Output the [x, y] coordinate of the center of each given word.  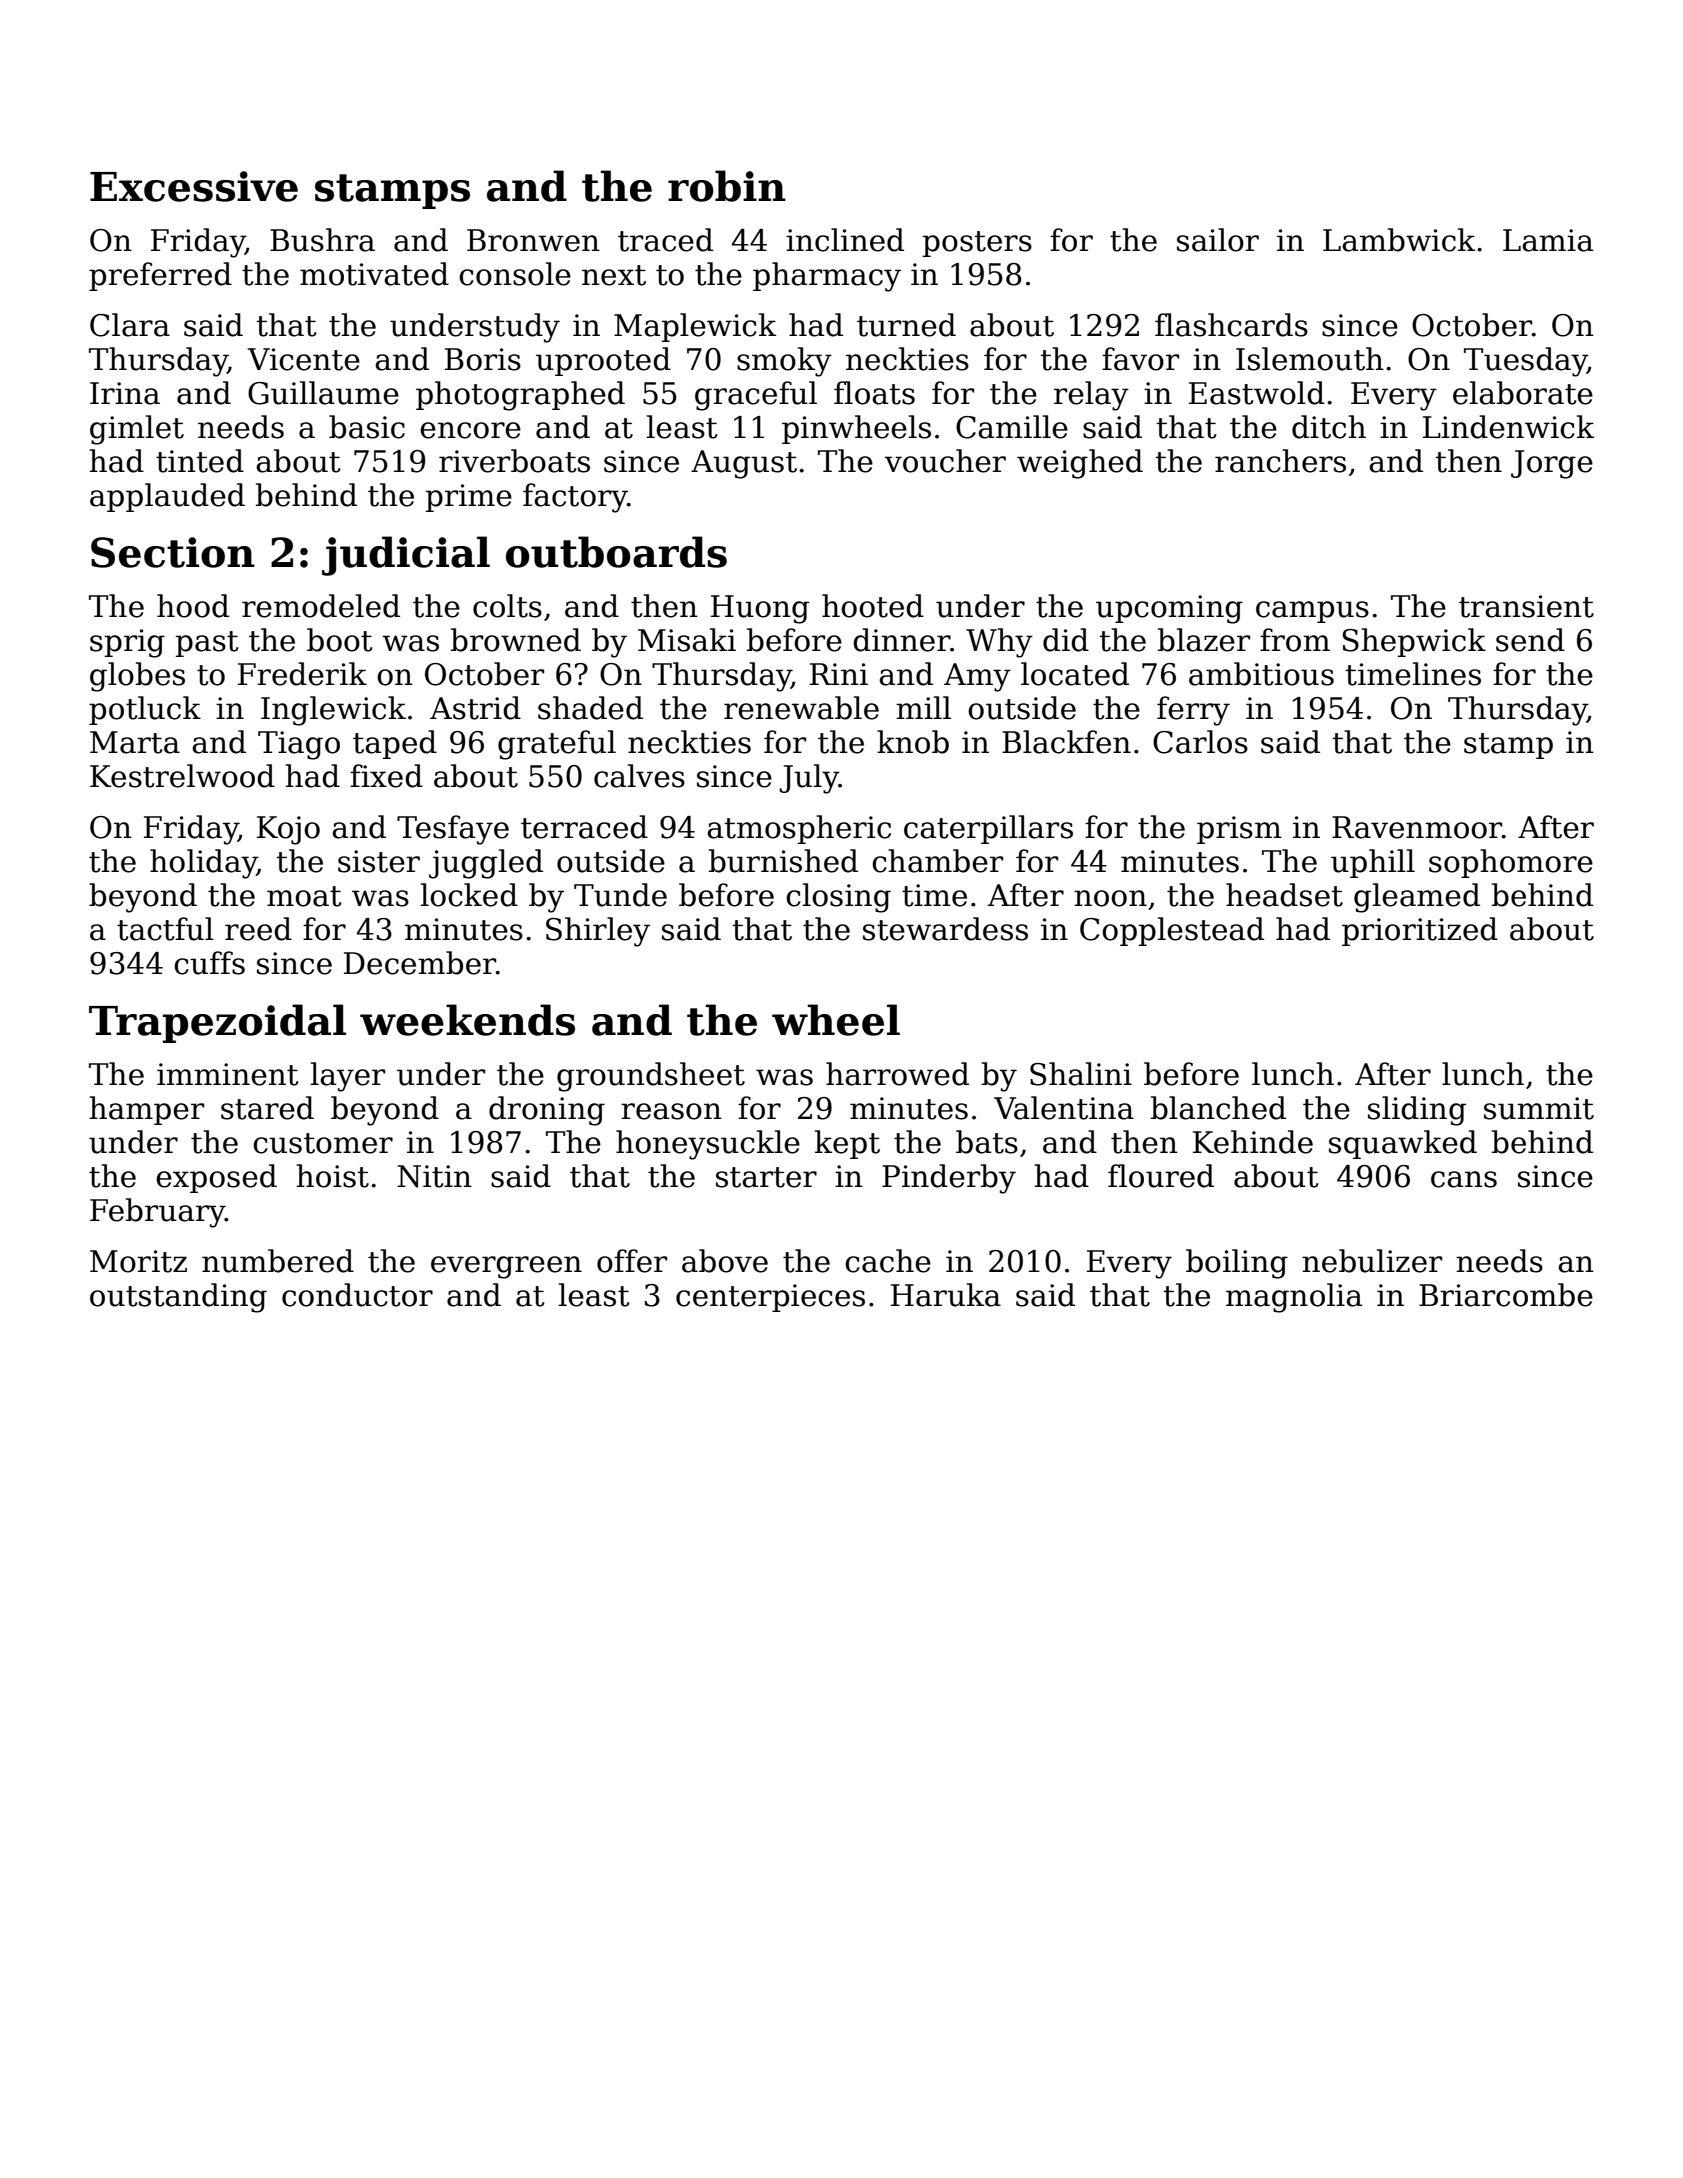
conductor [357, 1295]
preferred [160, 276]
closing [838, 898]
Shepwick [1414, 642]
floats [874, 393]
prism [1239, 830]
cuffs [209, 963]
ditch [1329, 427]
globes [137, 677]
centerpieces [770, 1298]
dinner [901, 640]
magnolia [1294, 1298]
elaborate [1523, 393]
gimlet [137, 430]
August [744, 464]
